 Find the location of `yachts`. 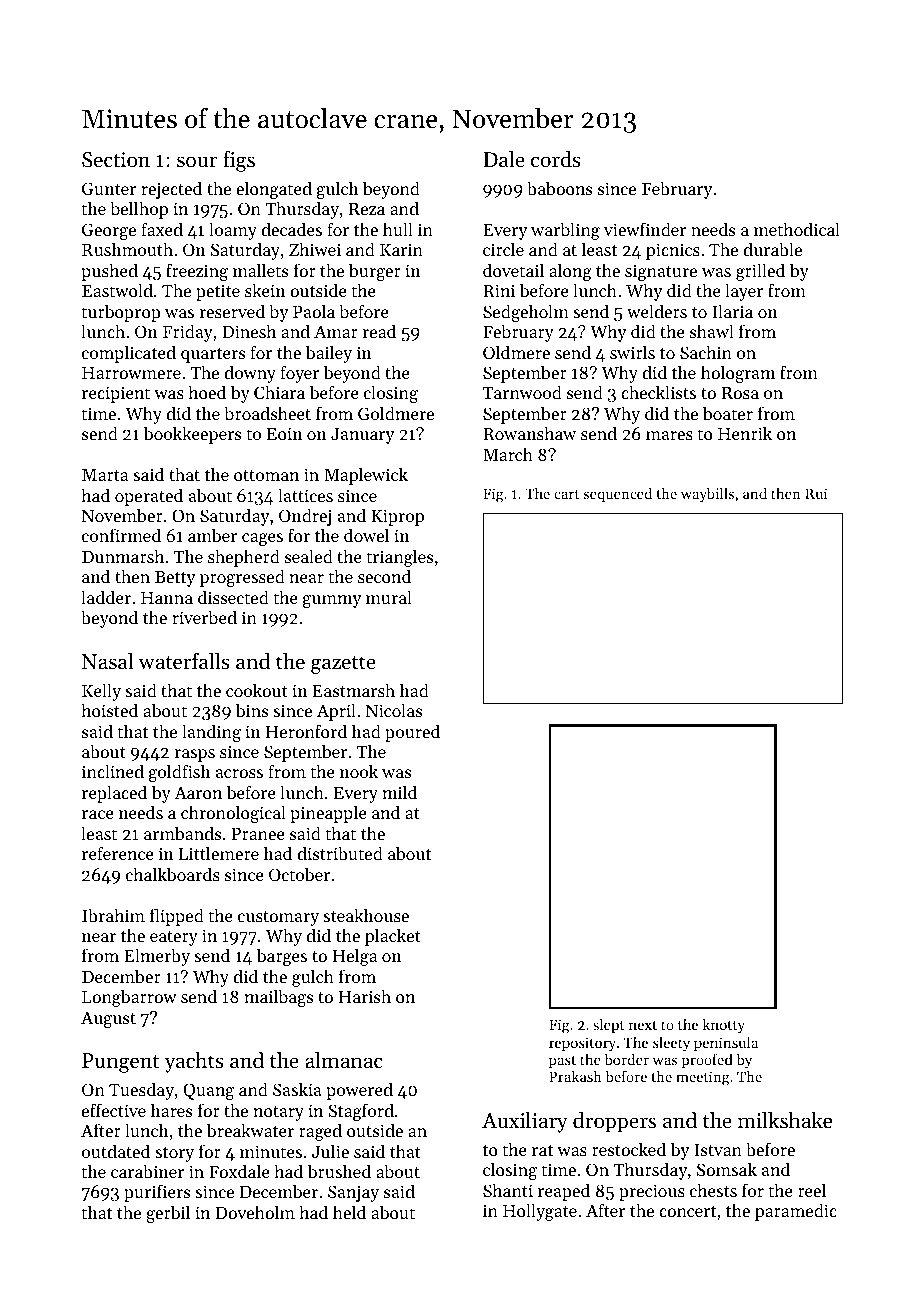

yachts is located at coordinates (194, 1062).
